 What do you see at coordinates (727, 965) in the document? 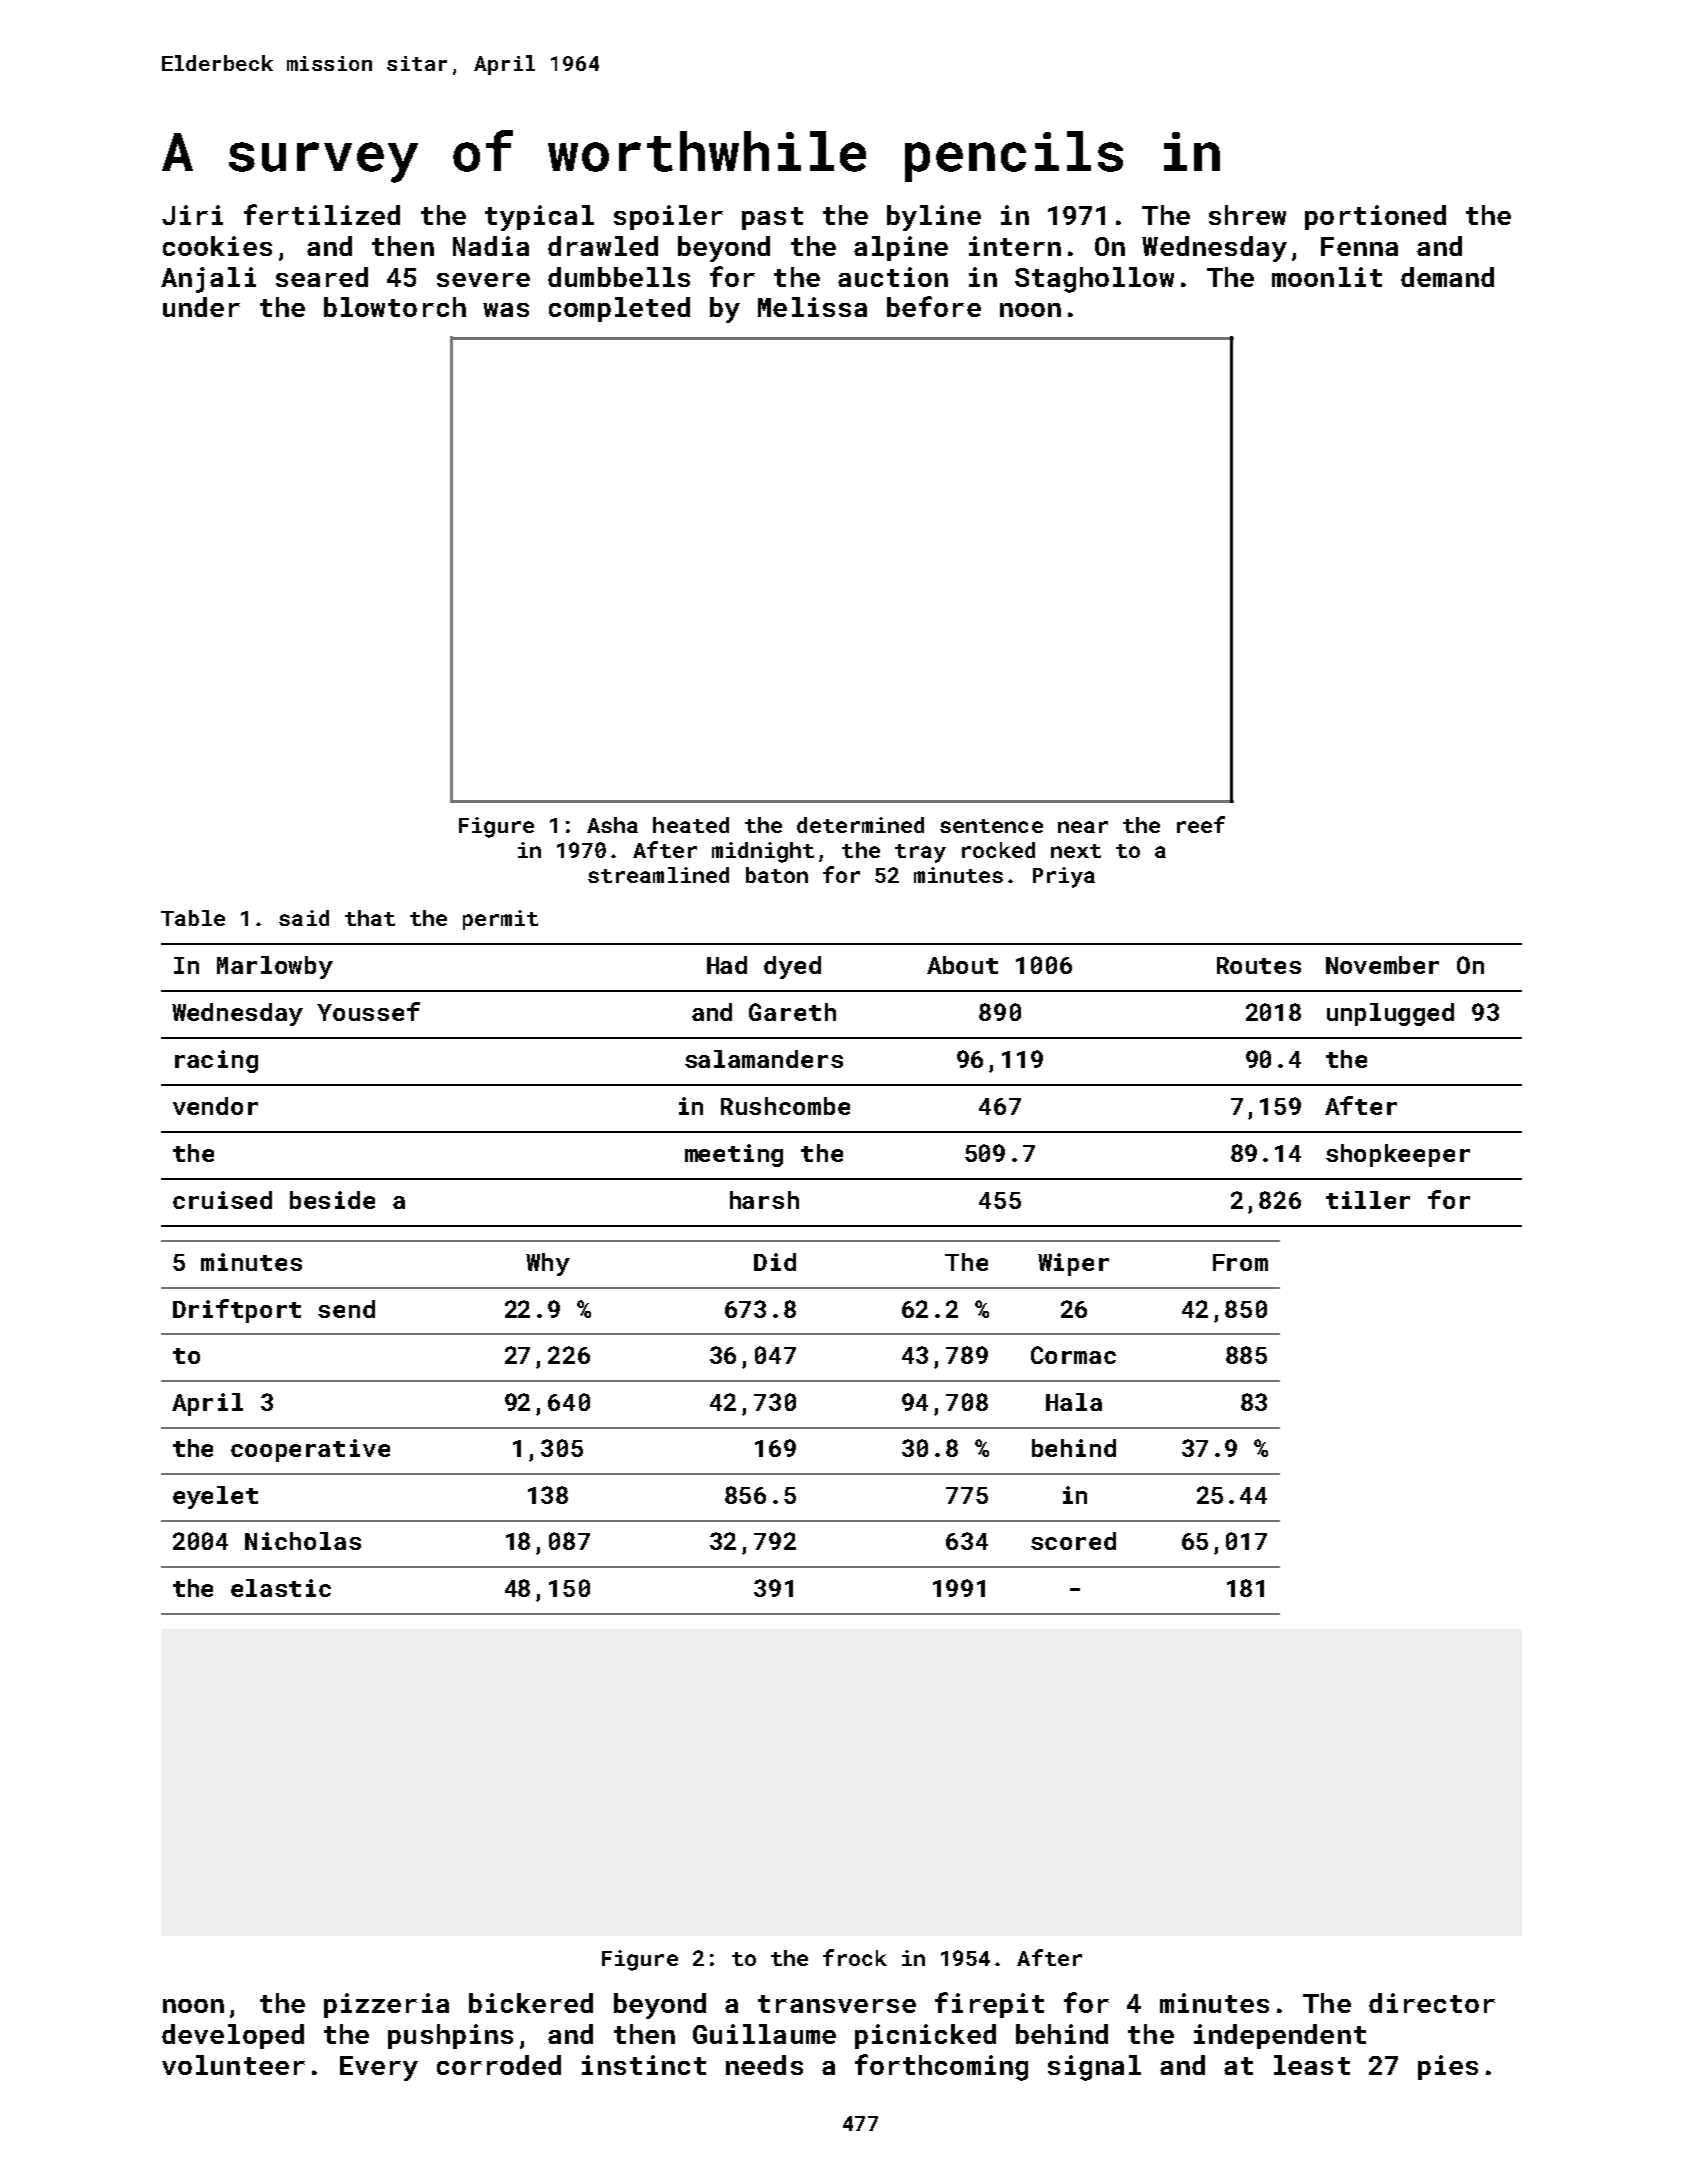
I see `Had` at bounding box center [727, 965].
